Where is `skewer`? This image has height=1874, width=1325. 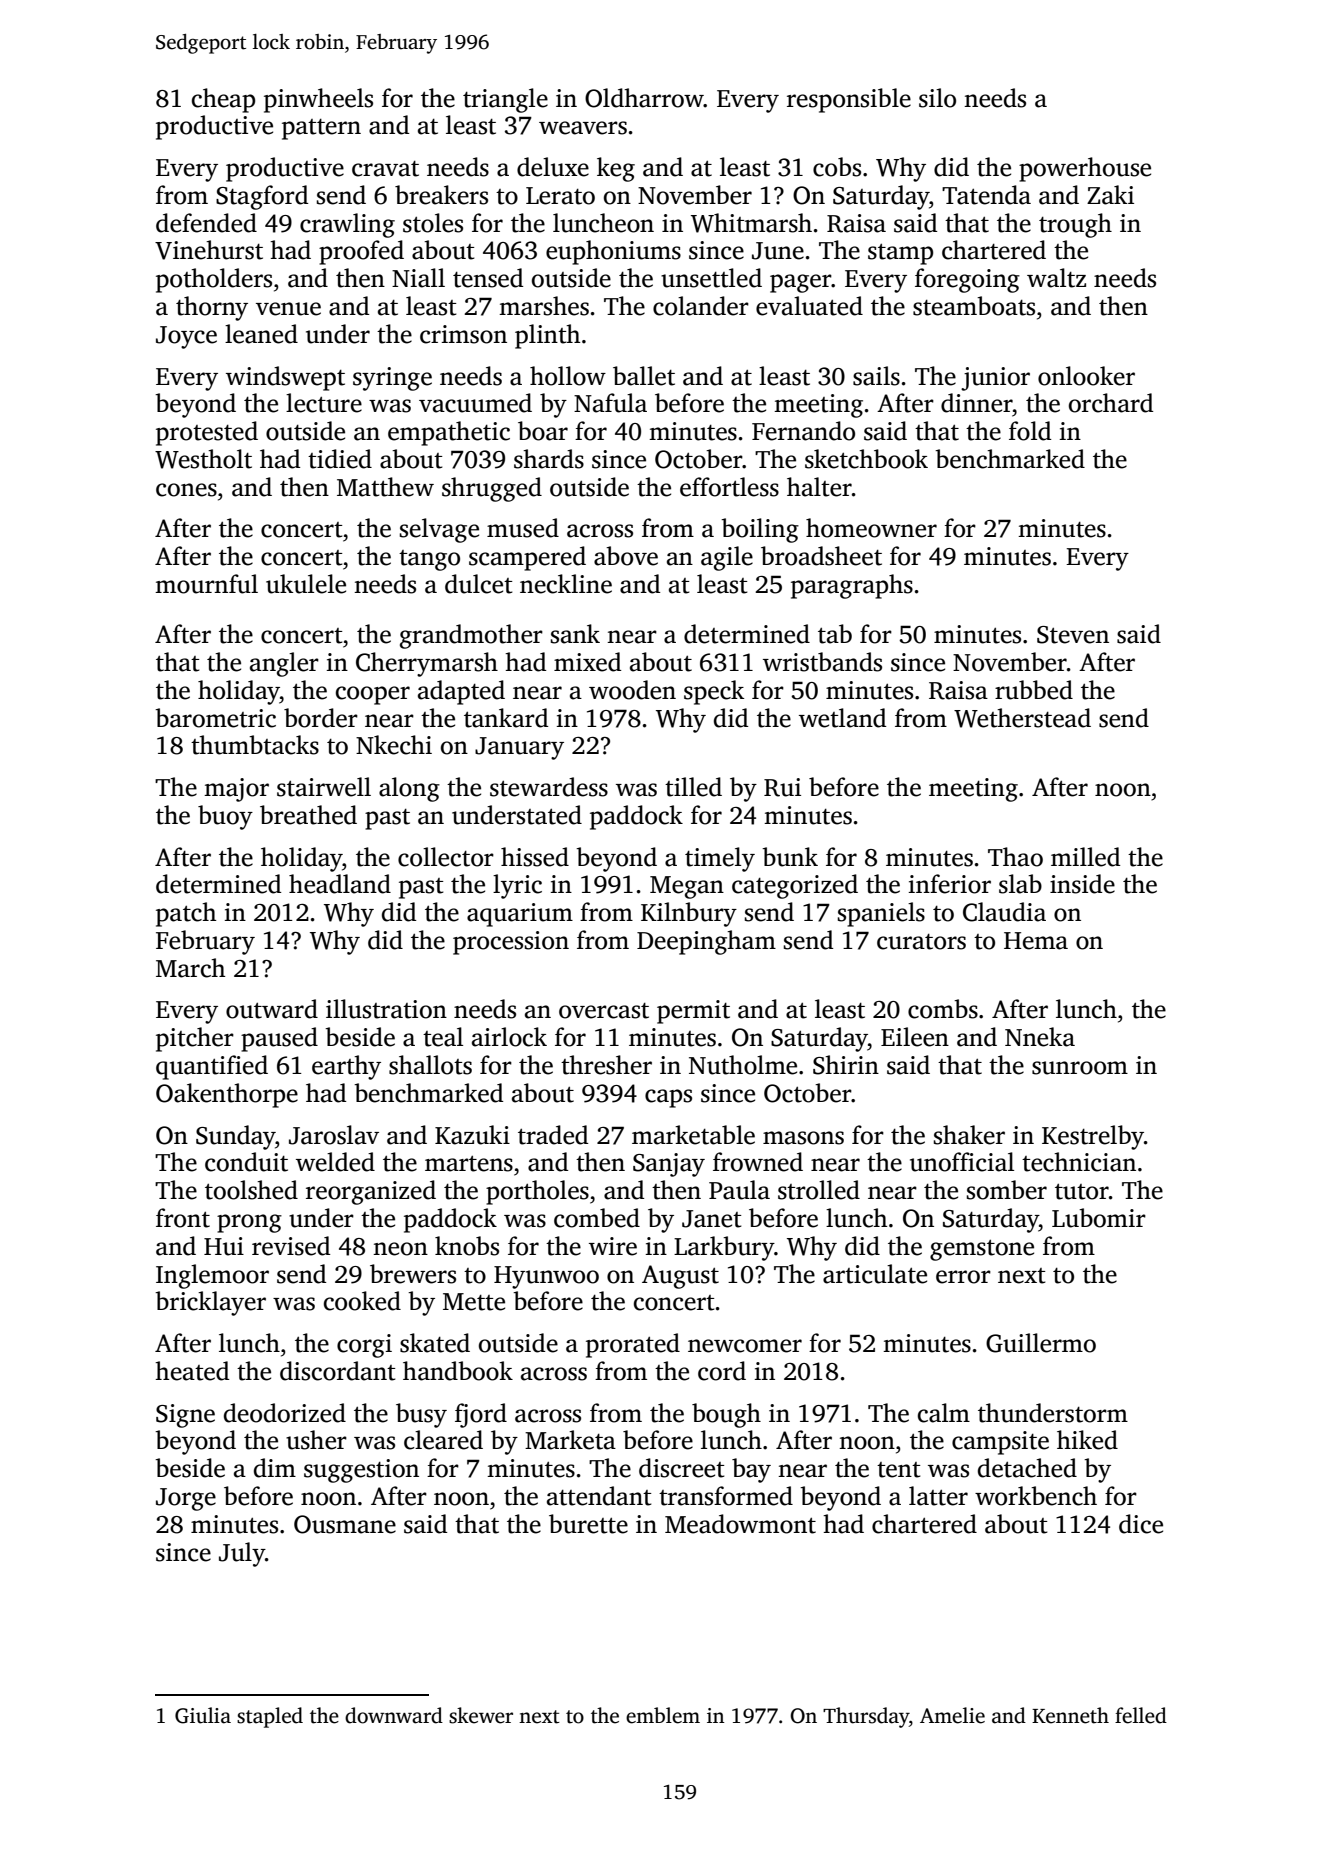 skewer is located at coordinates (481, 1715).
